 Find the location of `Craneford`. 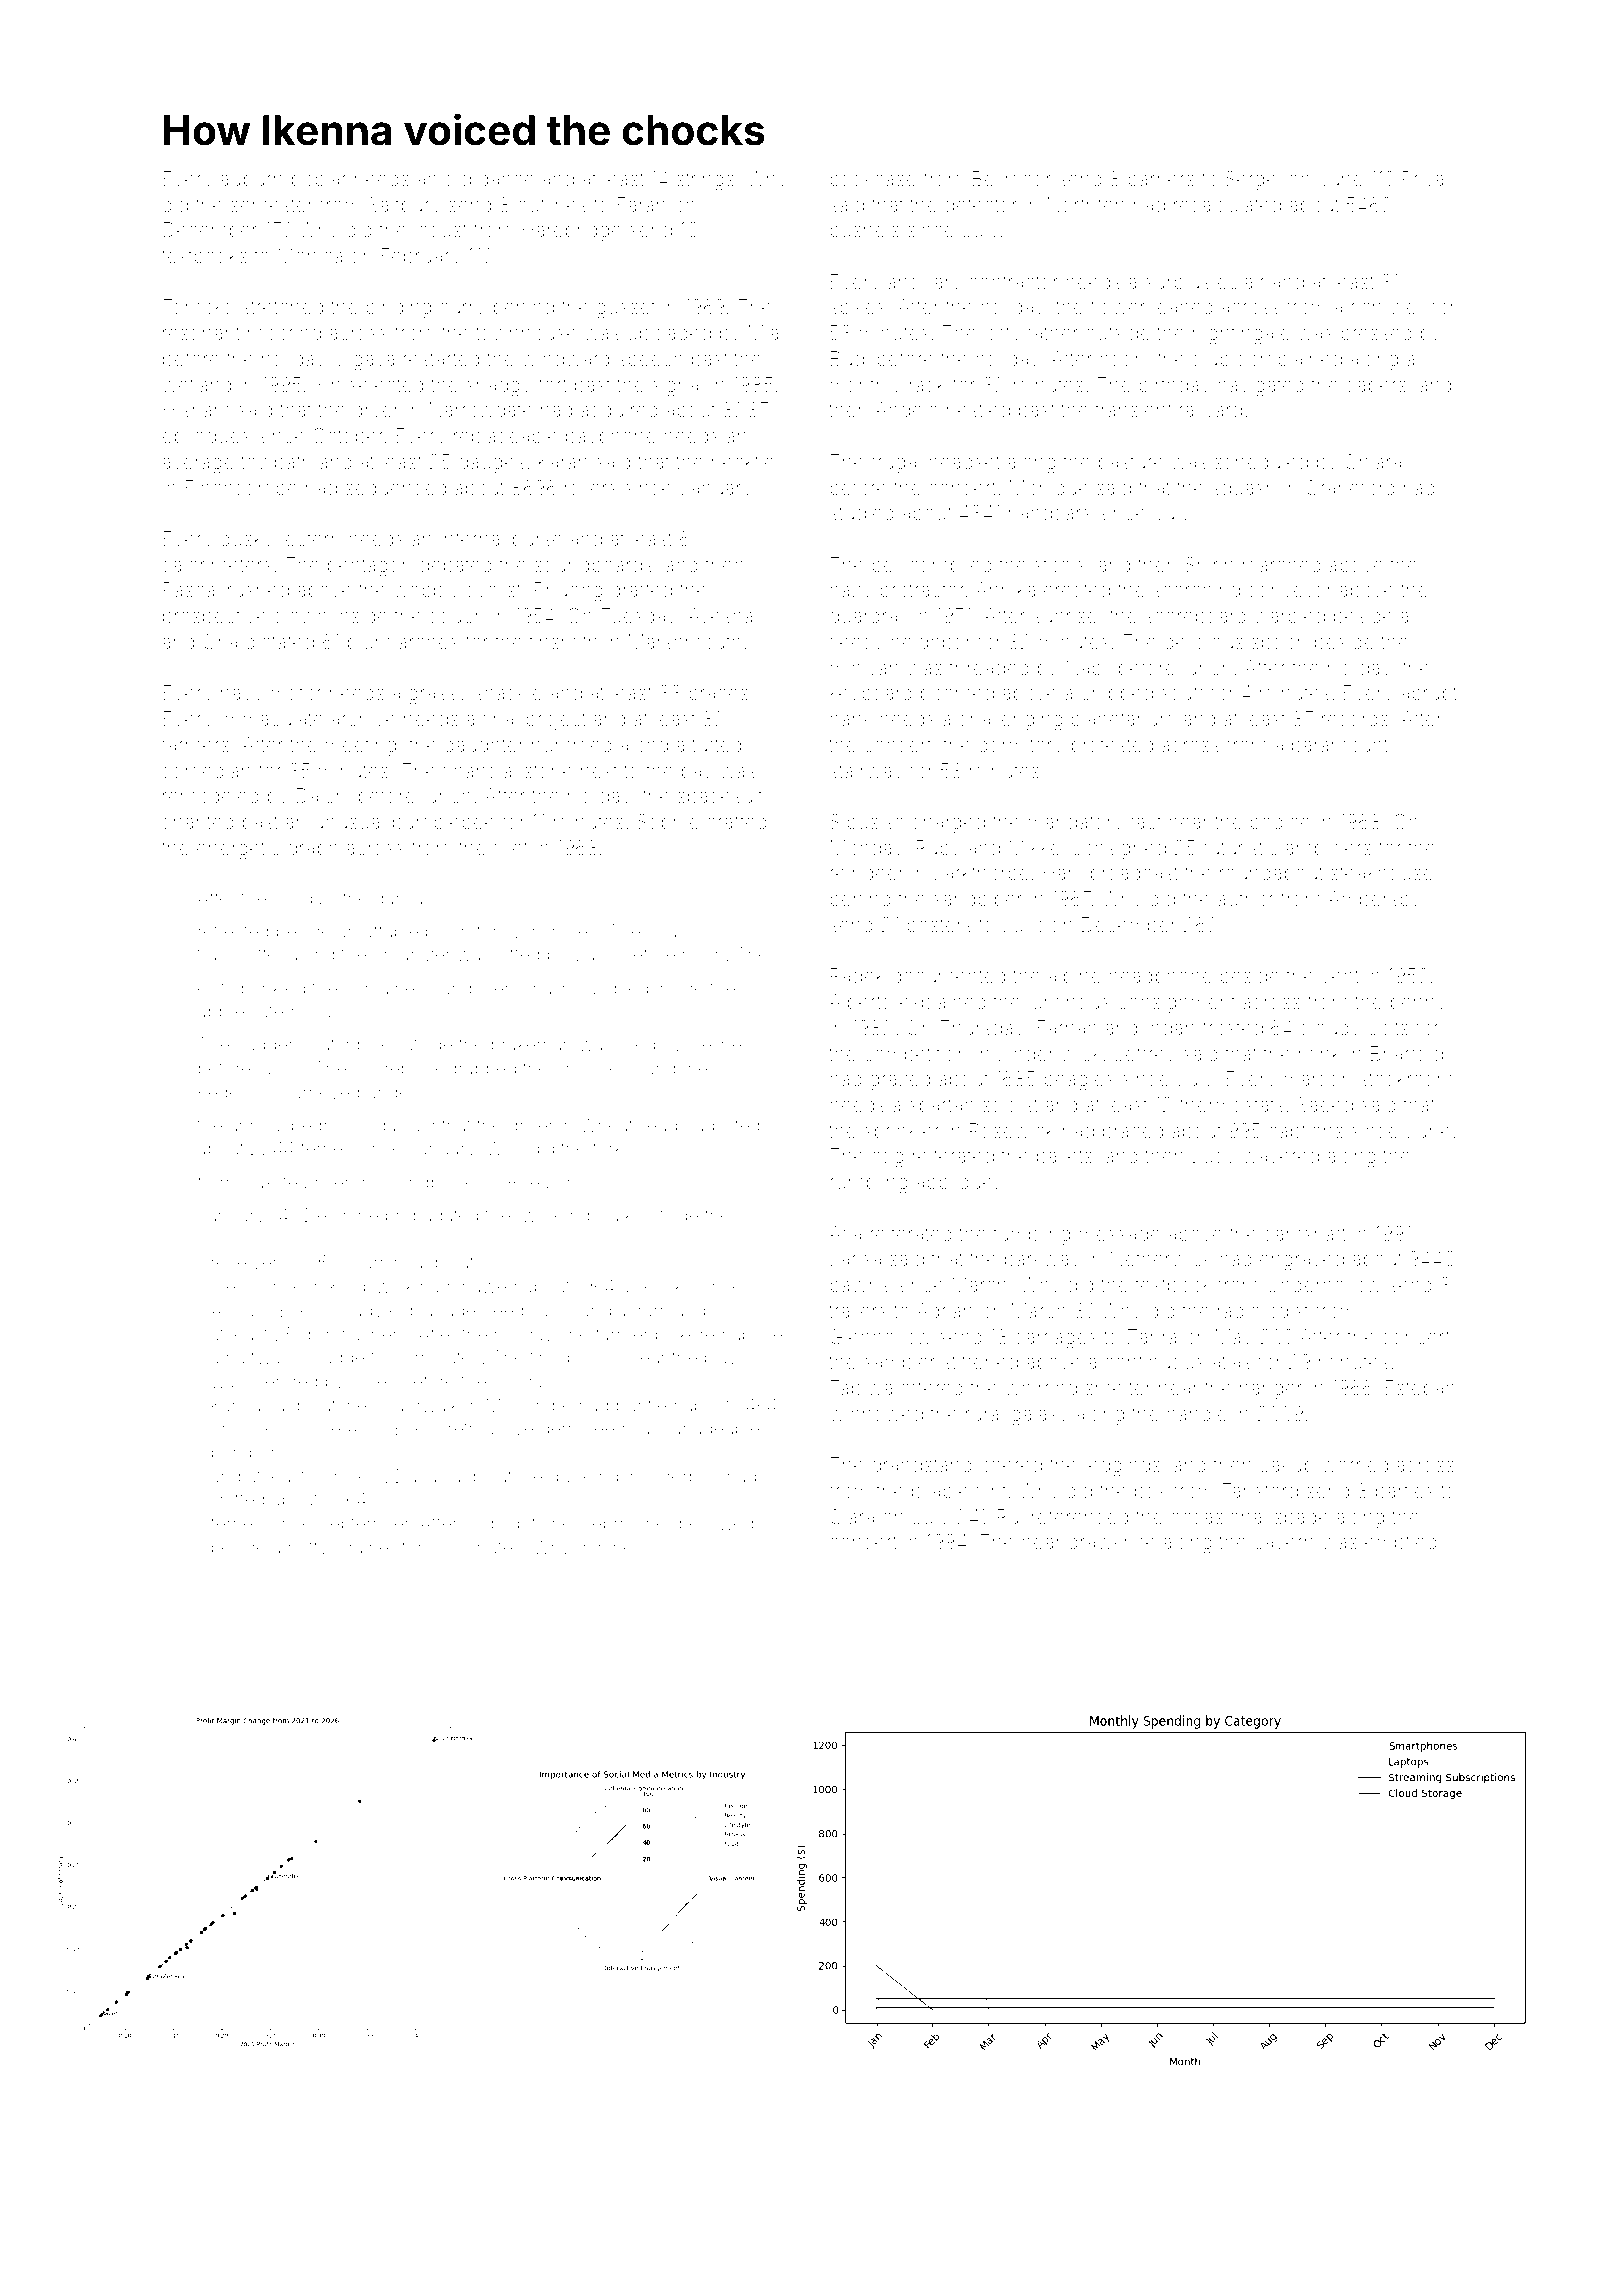

Craneford is located at coordinates (1350, 487).
